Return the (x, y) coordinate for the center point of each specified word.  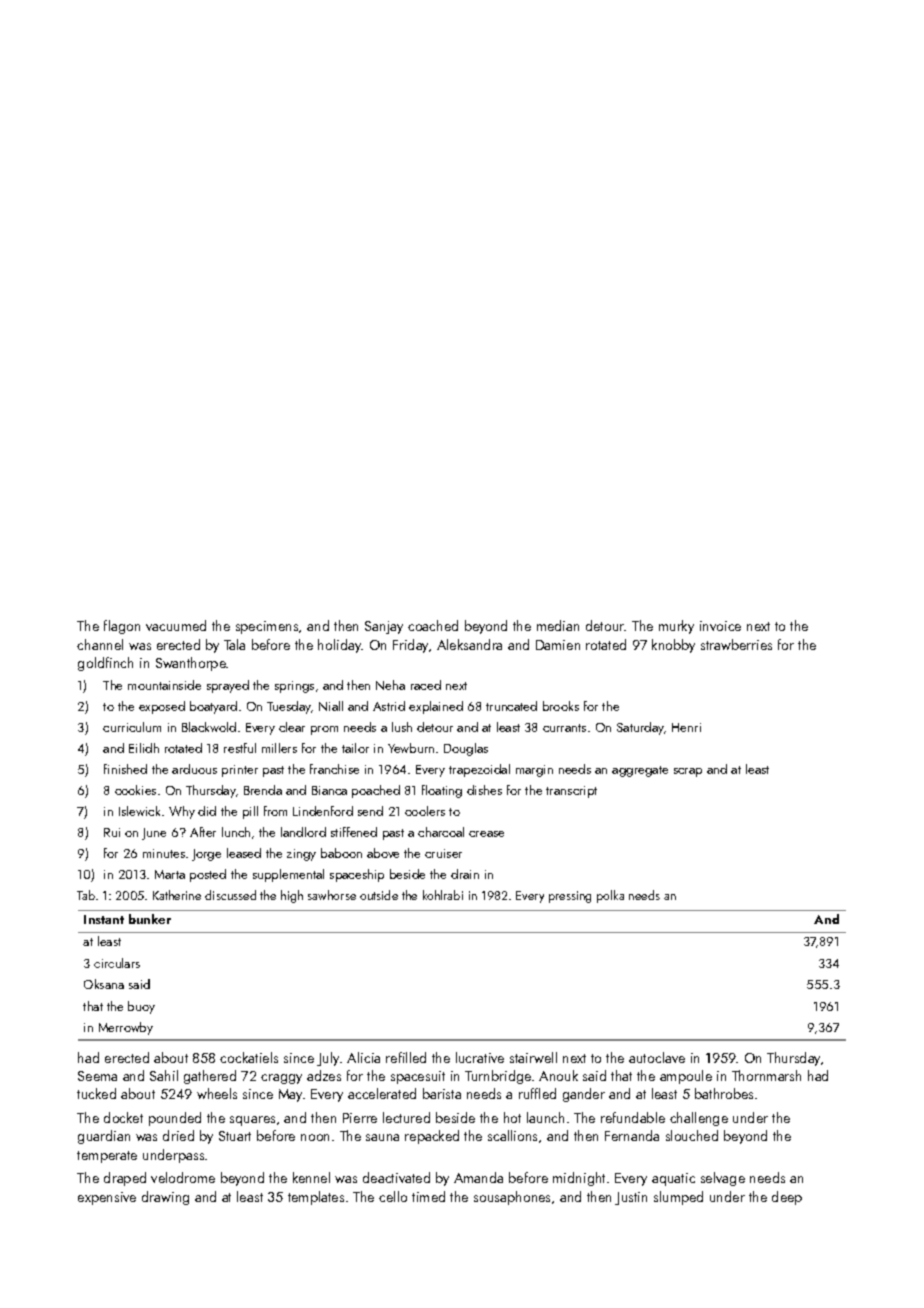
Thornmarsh (766, 1075)
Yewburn (411, 748)
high (292, 896)
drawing (165, 1198)
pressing (570, 897)
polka (610, 896)
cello (393, 1196)
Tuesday (289, 707)
